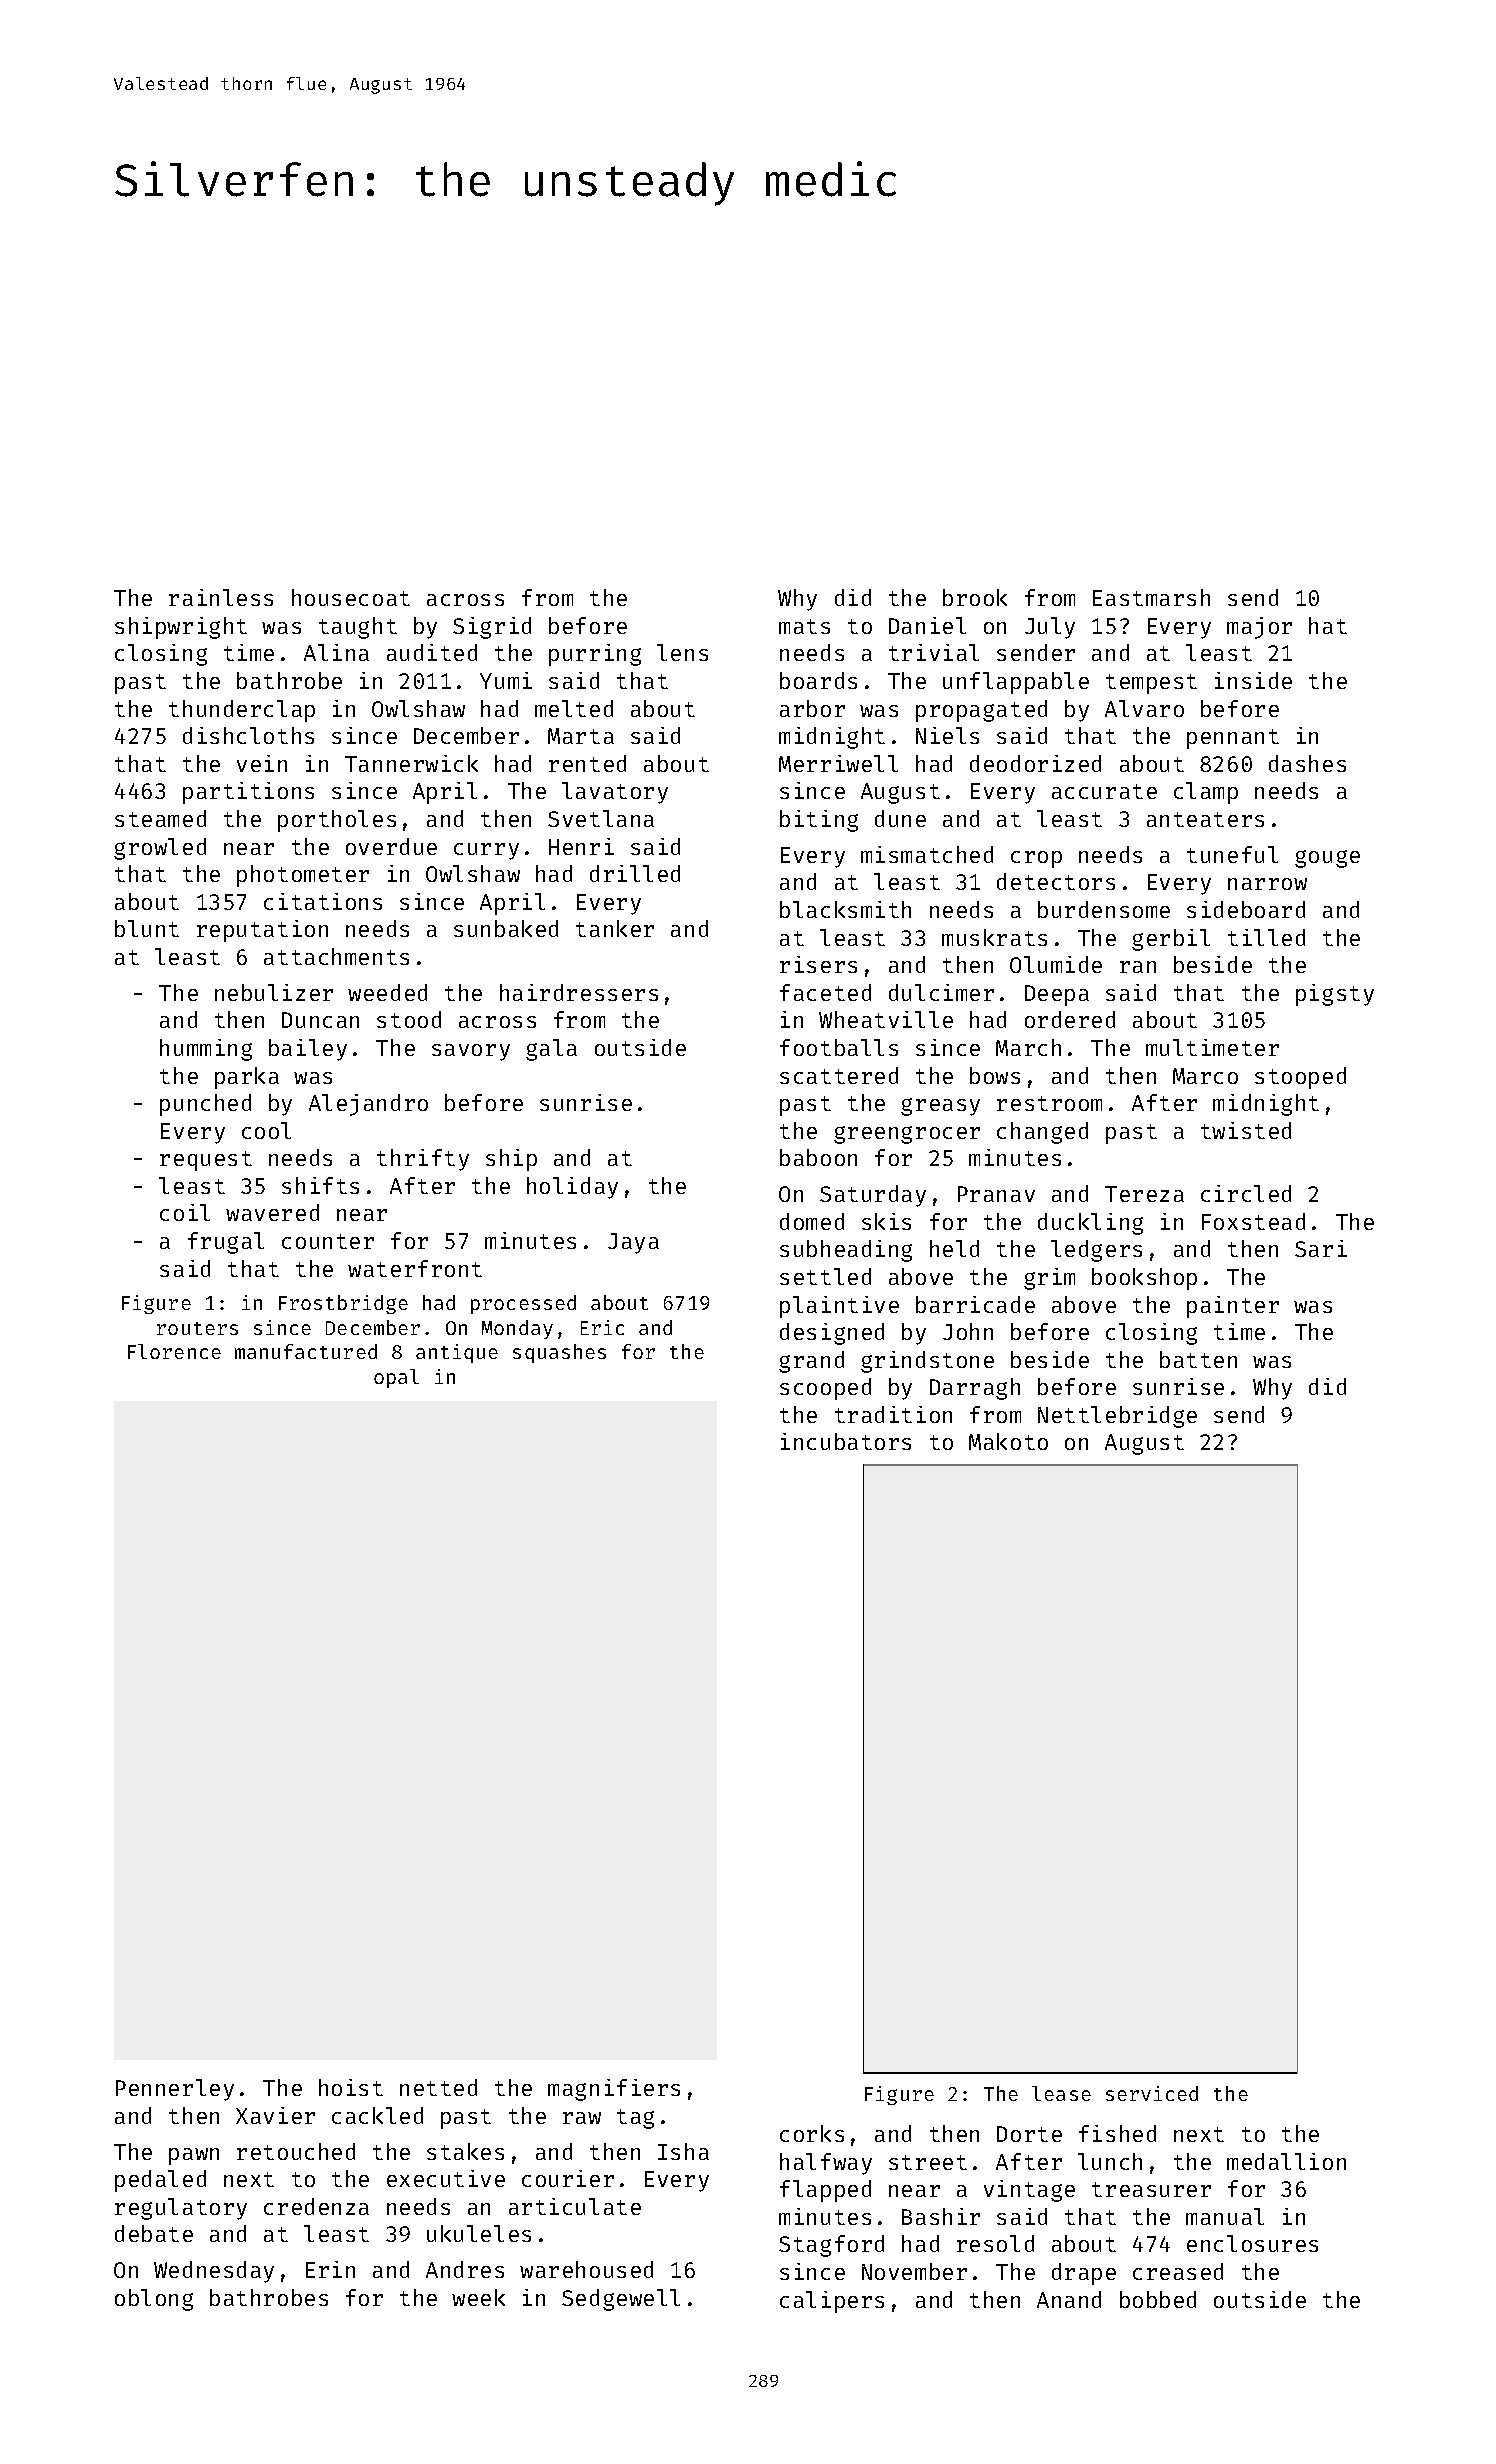 The width and height of the page is (1496, 2464). I want to click on brook, so click(975, 597).
